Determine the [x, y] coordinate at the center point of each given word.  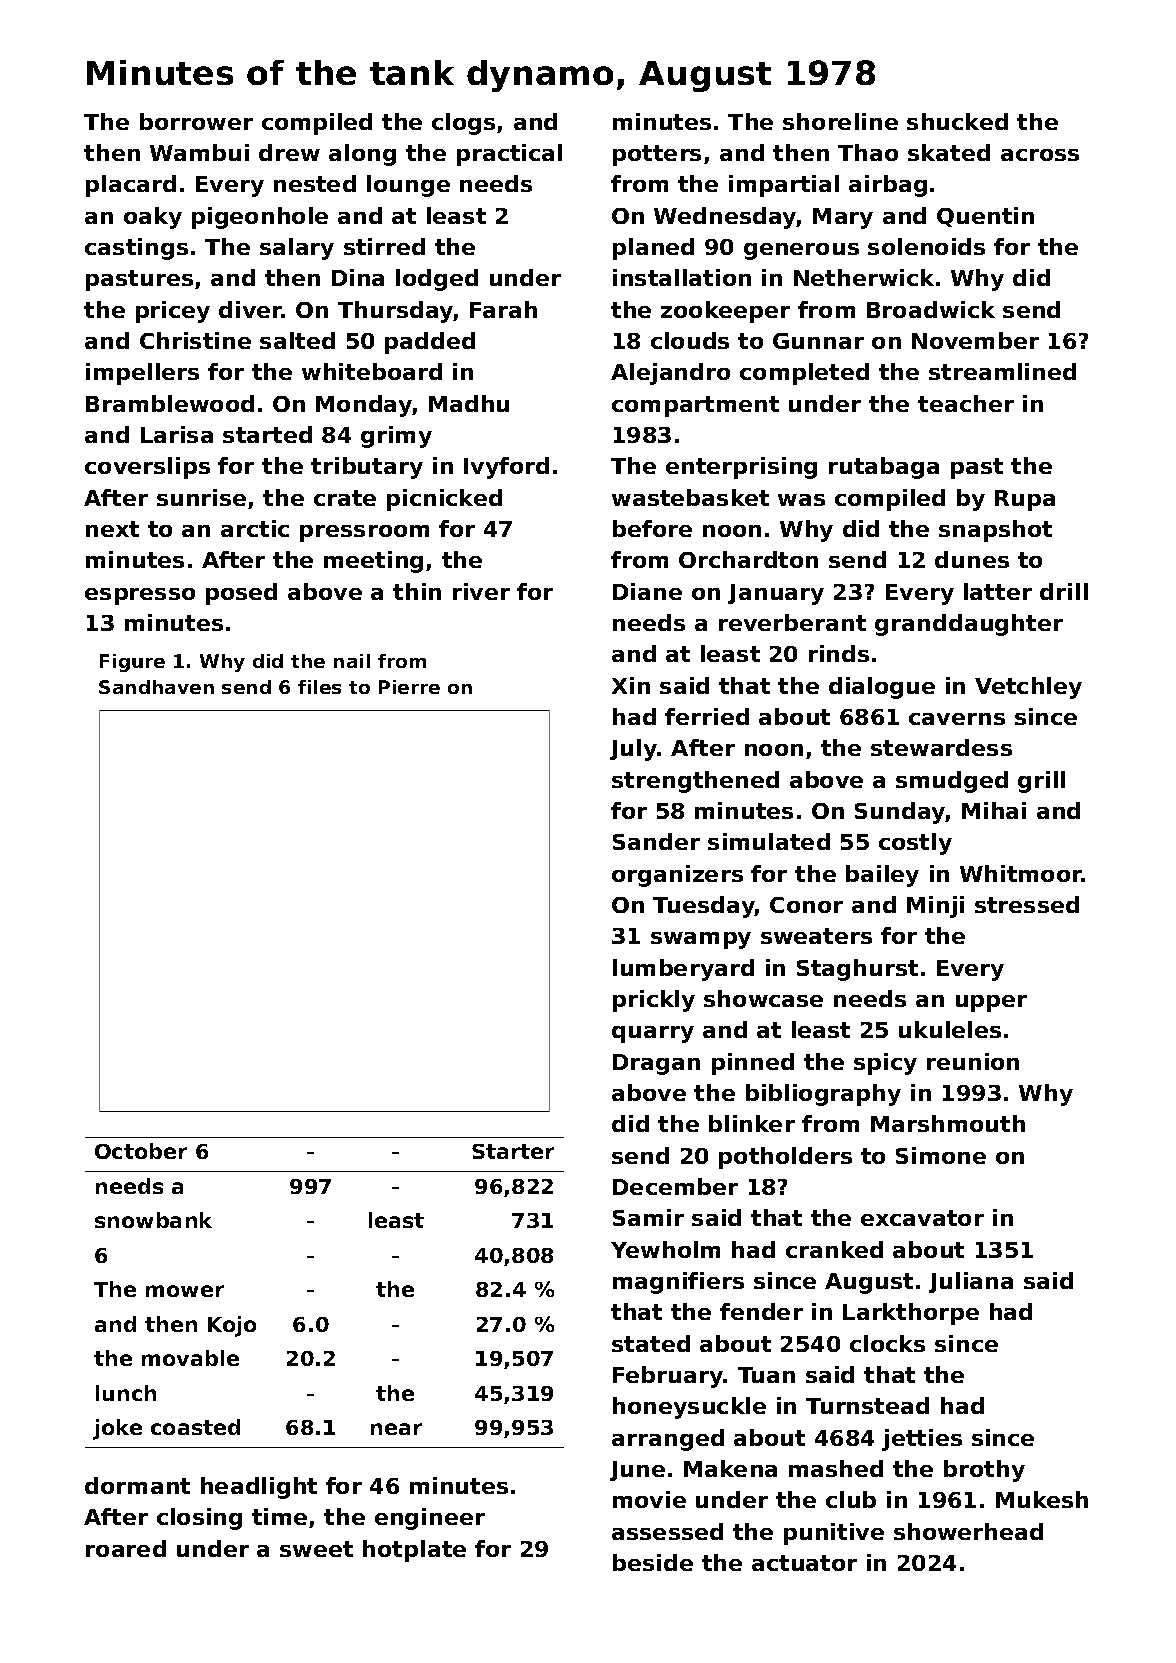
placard [131, 186]
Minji [935, 907]
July [634, 750]
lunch [126, 1393]
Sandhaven [156, 687]
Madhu [469, 403]
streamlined [1002, 371]
